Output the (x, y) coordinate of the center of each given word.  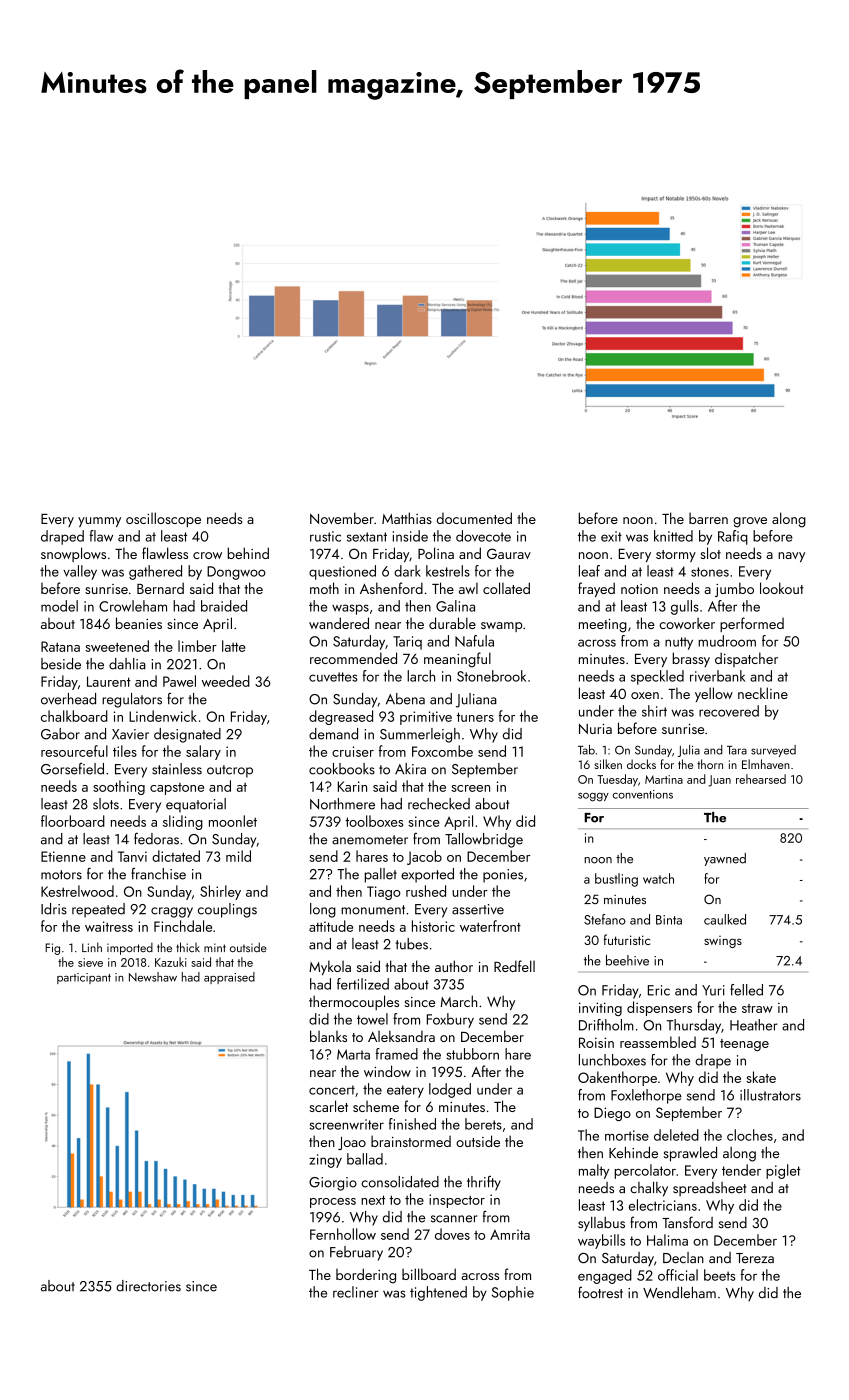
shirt (654, 711)
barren (708, 518)
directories (148, 1286)
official (678, 1275)
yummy (99, 522)
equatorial (196, 805)
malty (594, 1171)
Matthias (407, 518)
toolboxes (374, 821)
